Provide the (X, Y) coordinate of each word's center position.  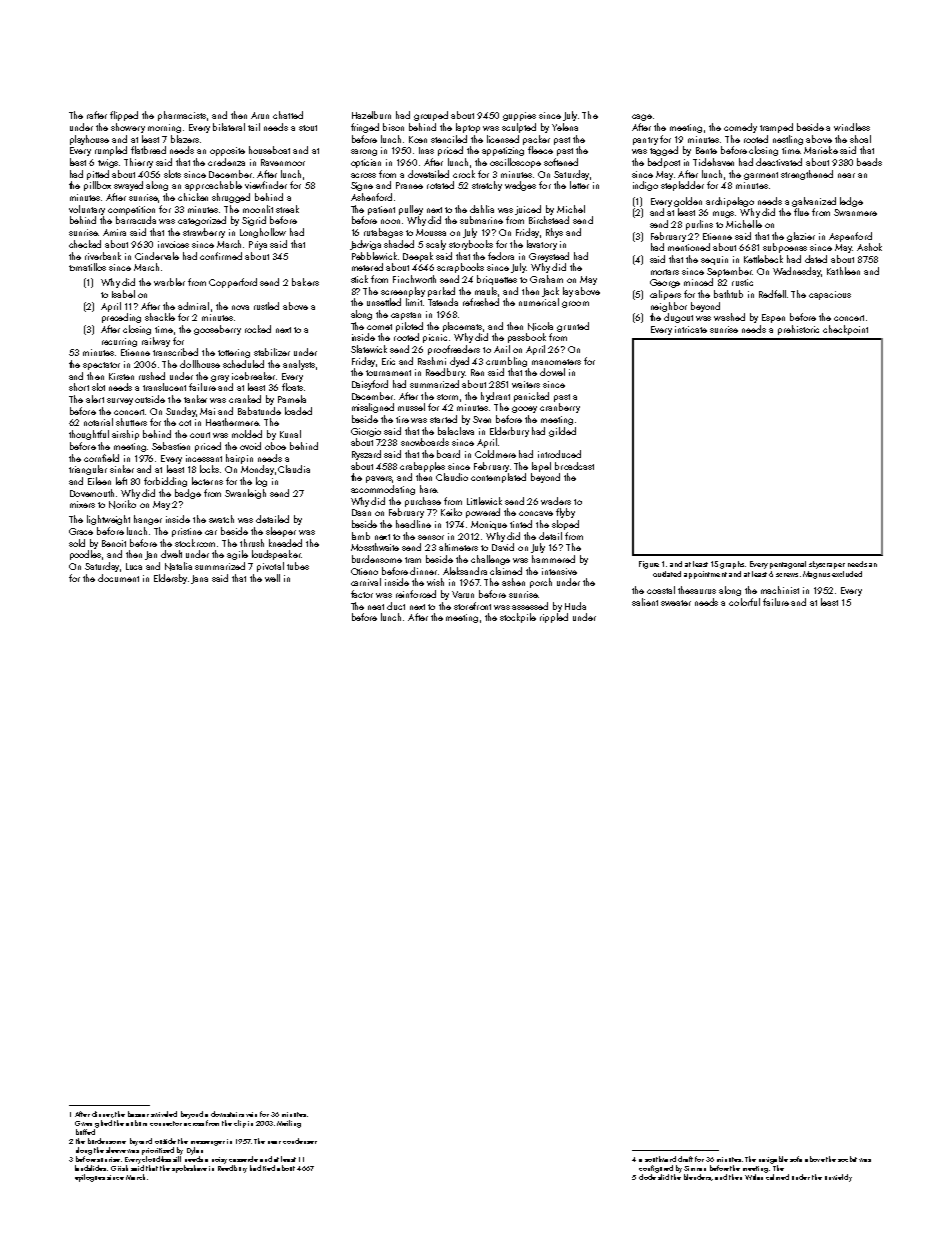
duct (396, 606)
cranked (245, 399)
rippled (554, 618)
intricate (691, 329)
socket (847, 1159)
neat (376, 607)
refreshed (481, 302)
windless (852, 127)
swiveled (164, 1114)
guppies (519, 116)
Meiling (289, 1124)
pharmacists (182, 116)
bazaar (138, 1114)
